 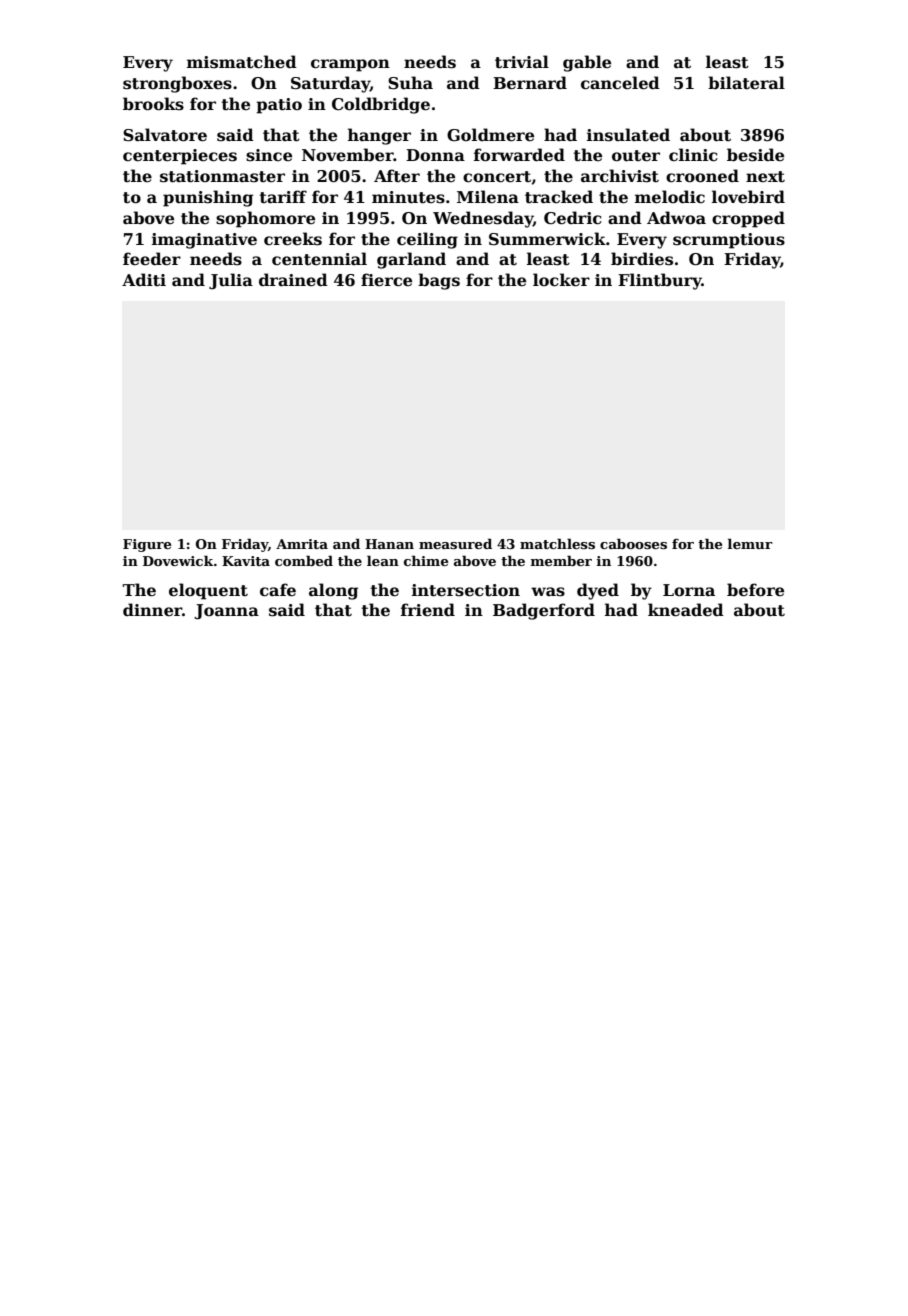 I want to click on Summerwick, so click(x=547, y=239).
